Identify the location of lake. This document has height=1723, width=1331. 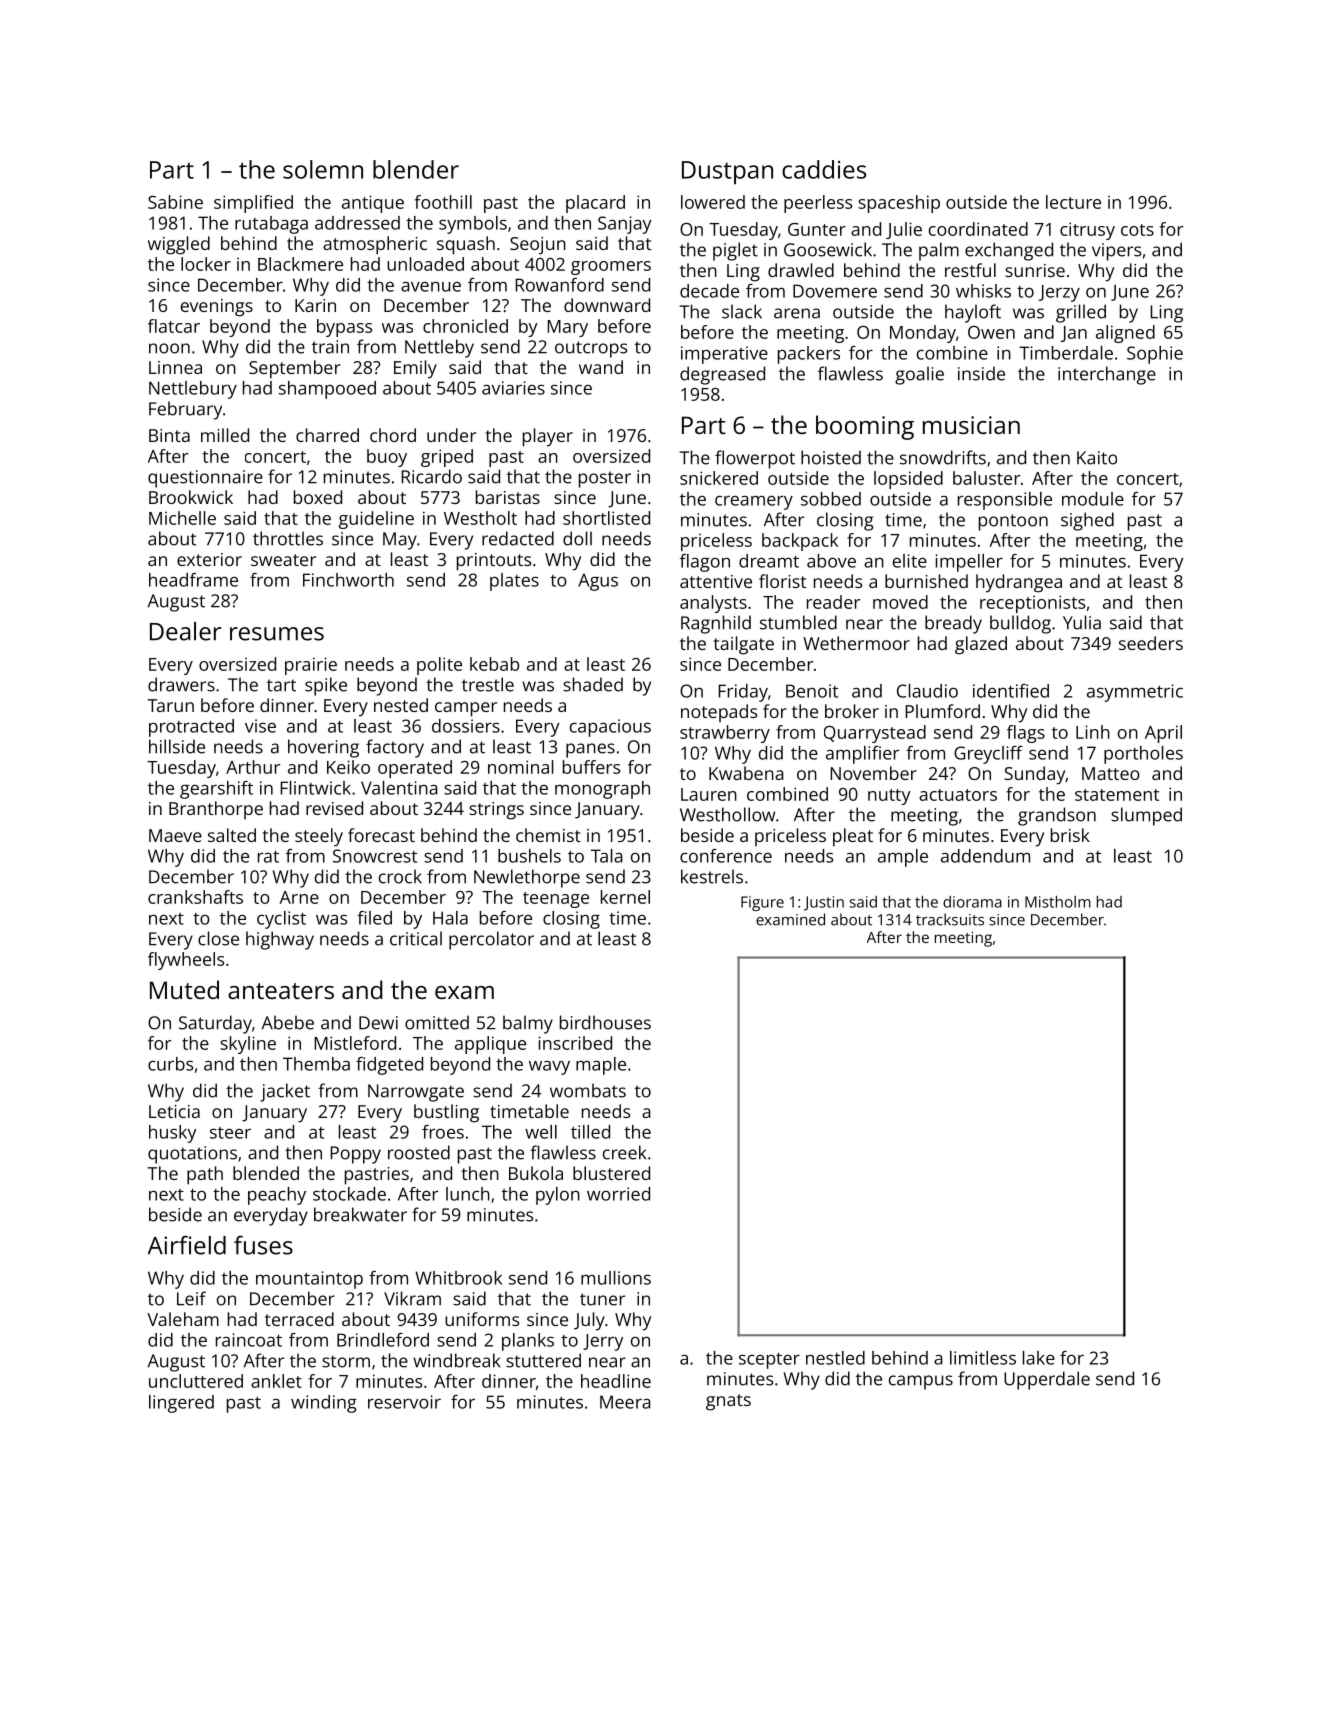
(1039, 1358).
